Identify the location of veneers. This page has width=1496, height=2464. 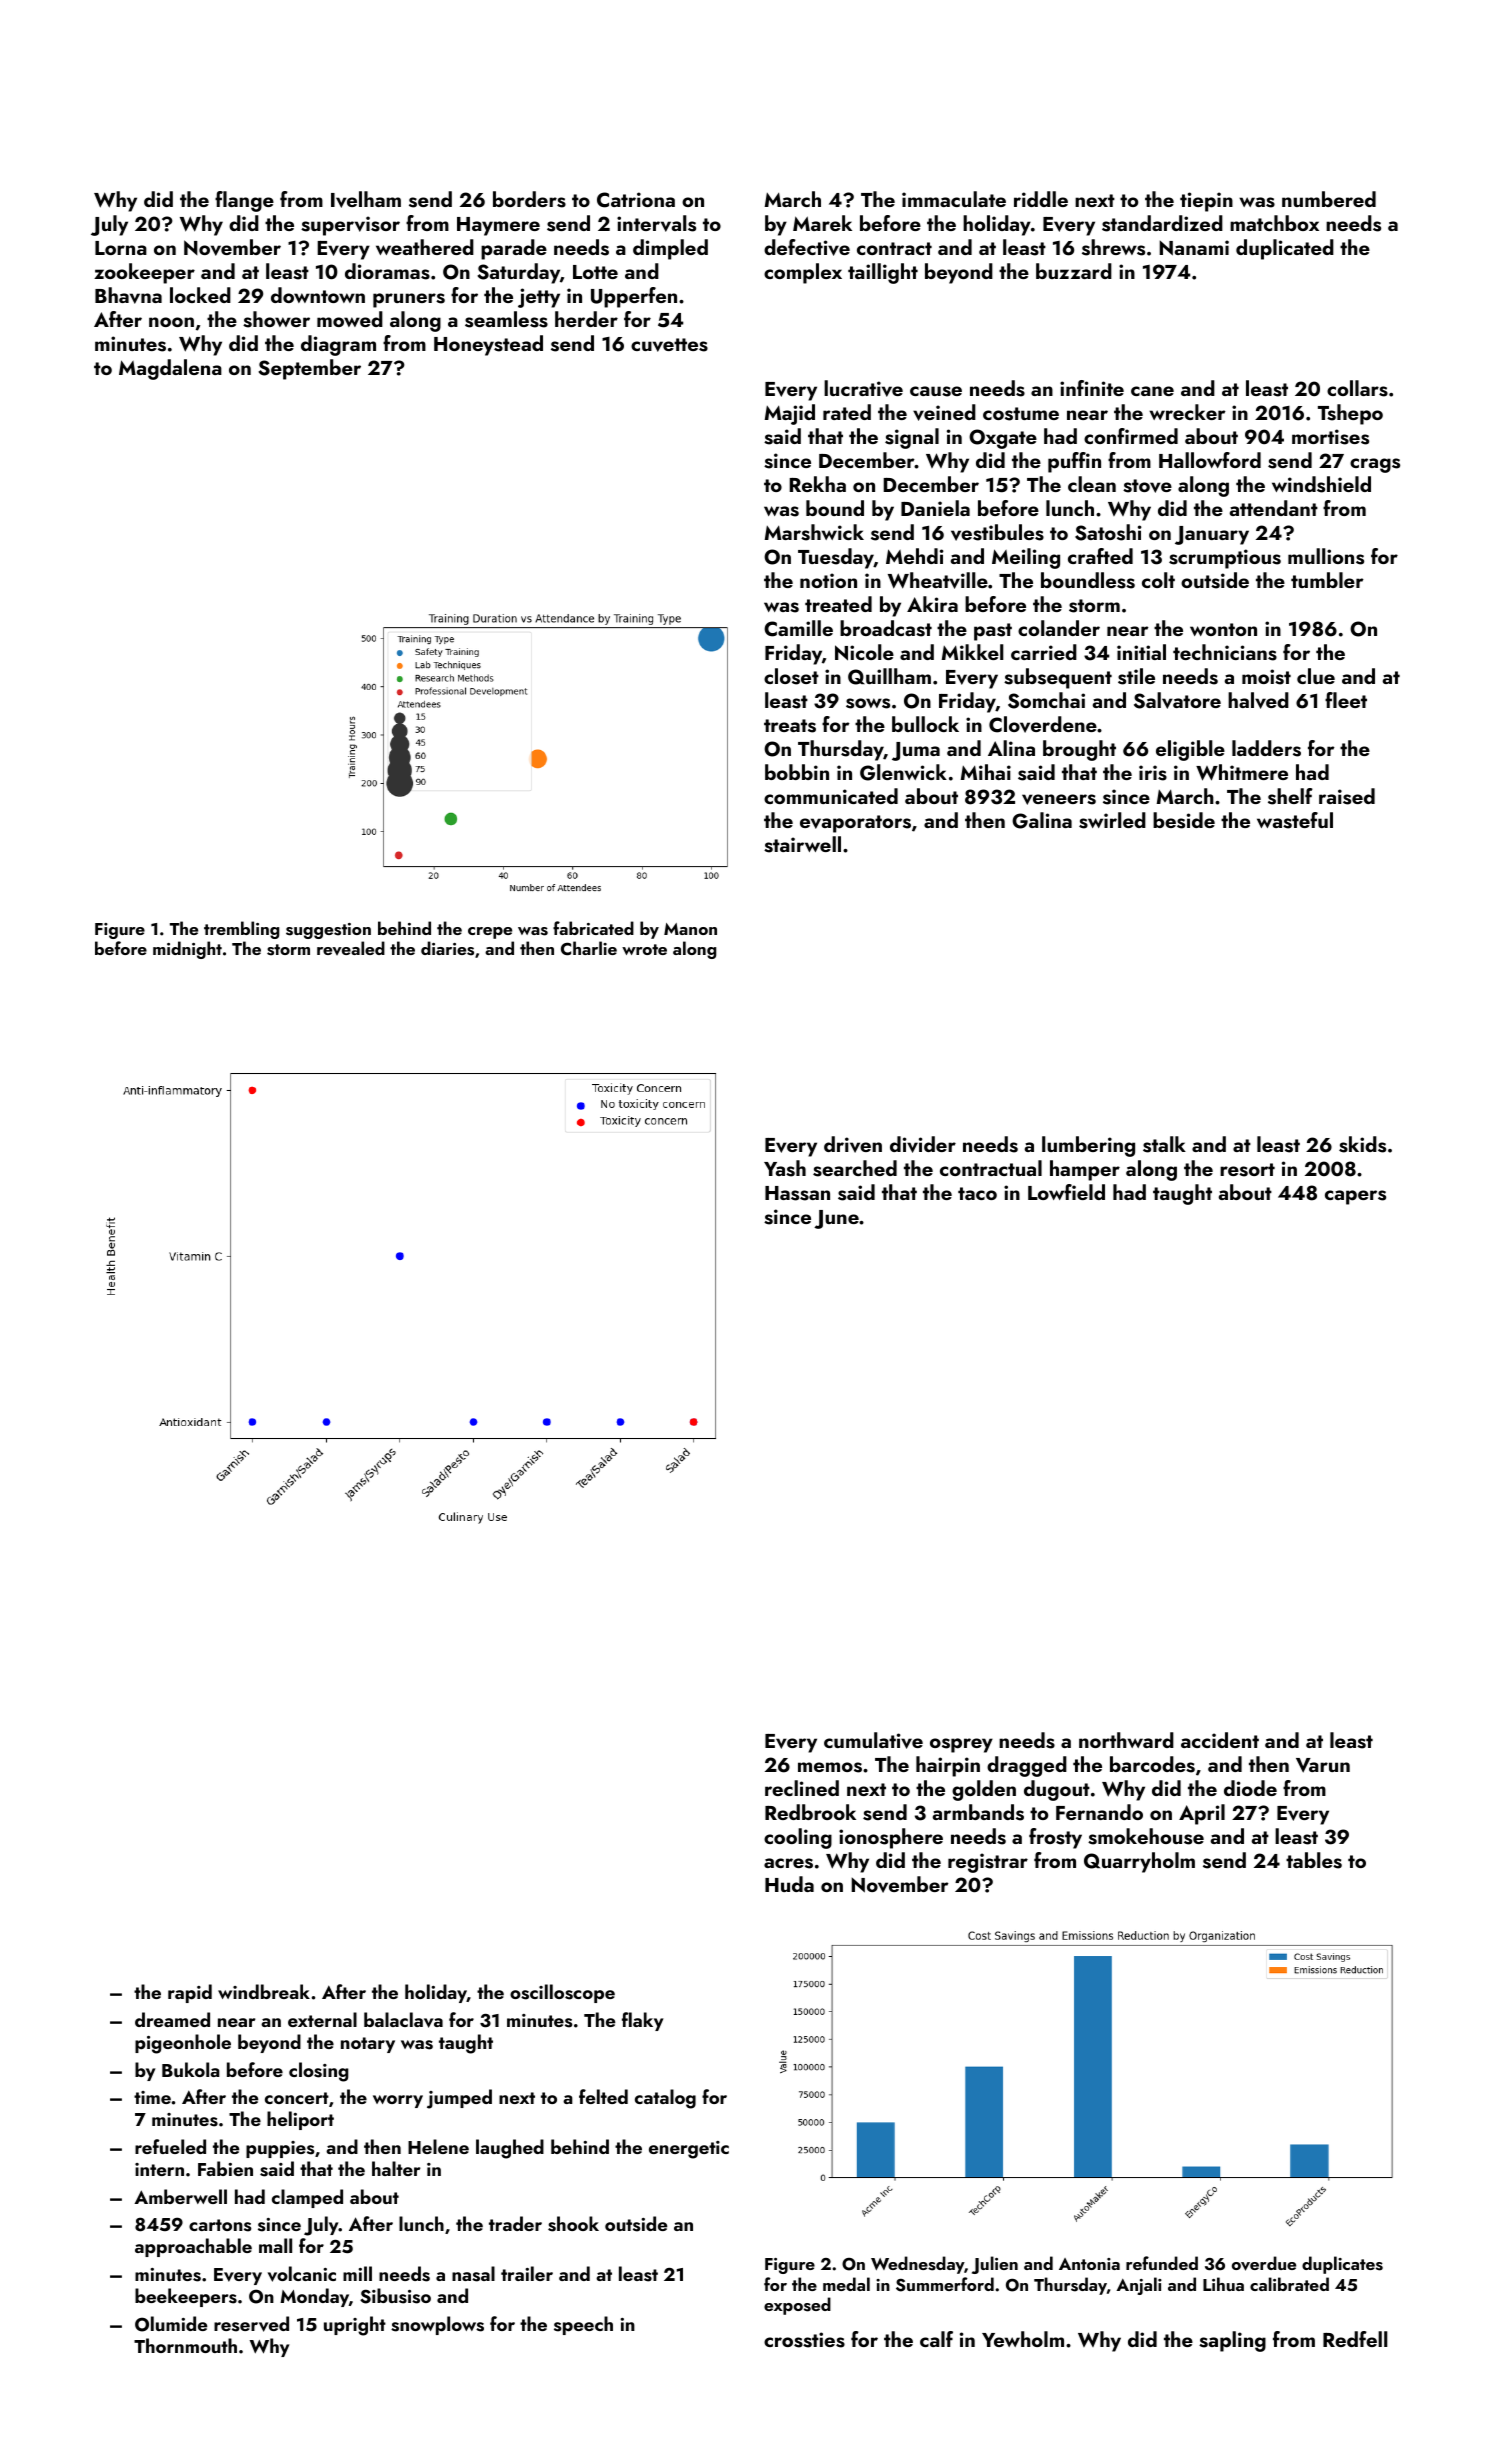
(1059, 799).
